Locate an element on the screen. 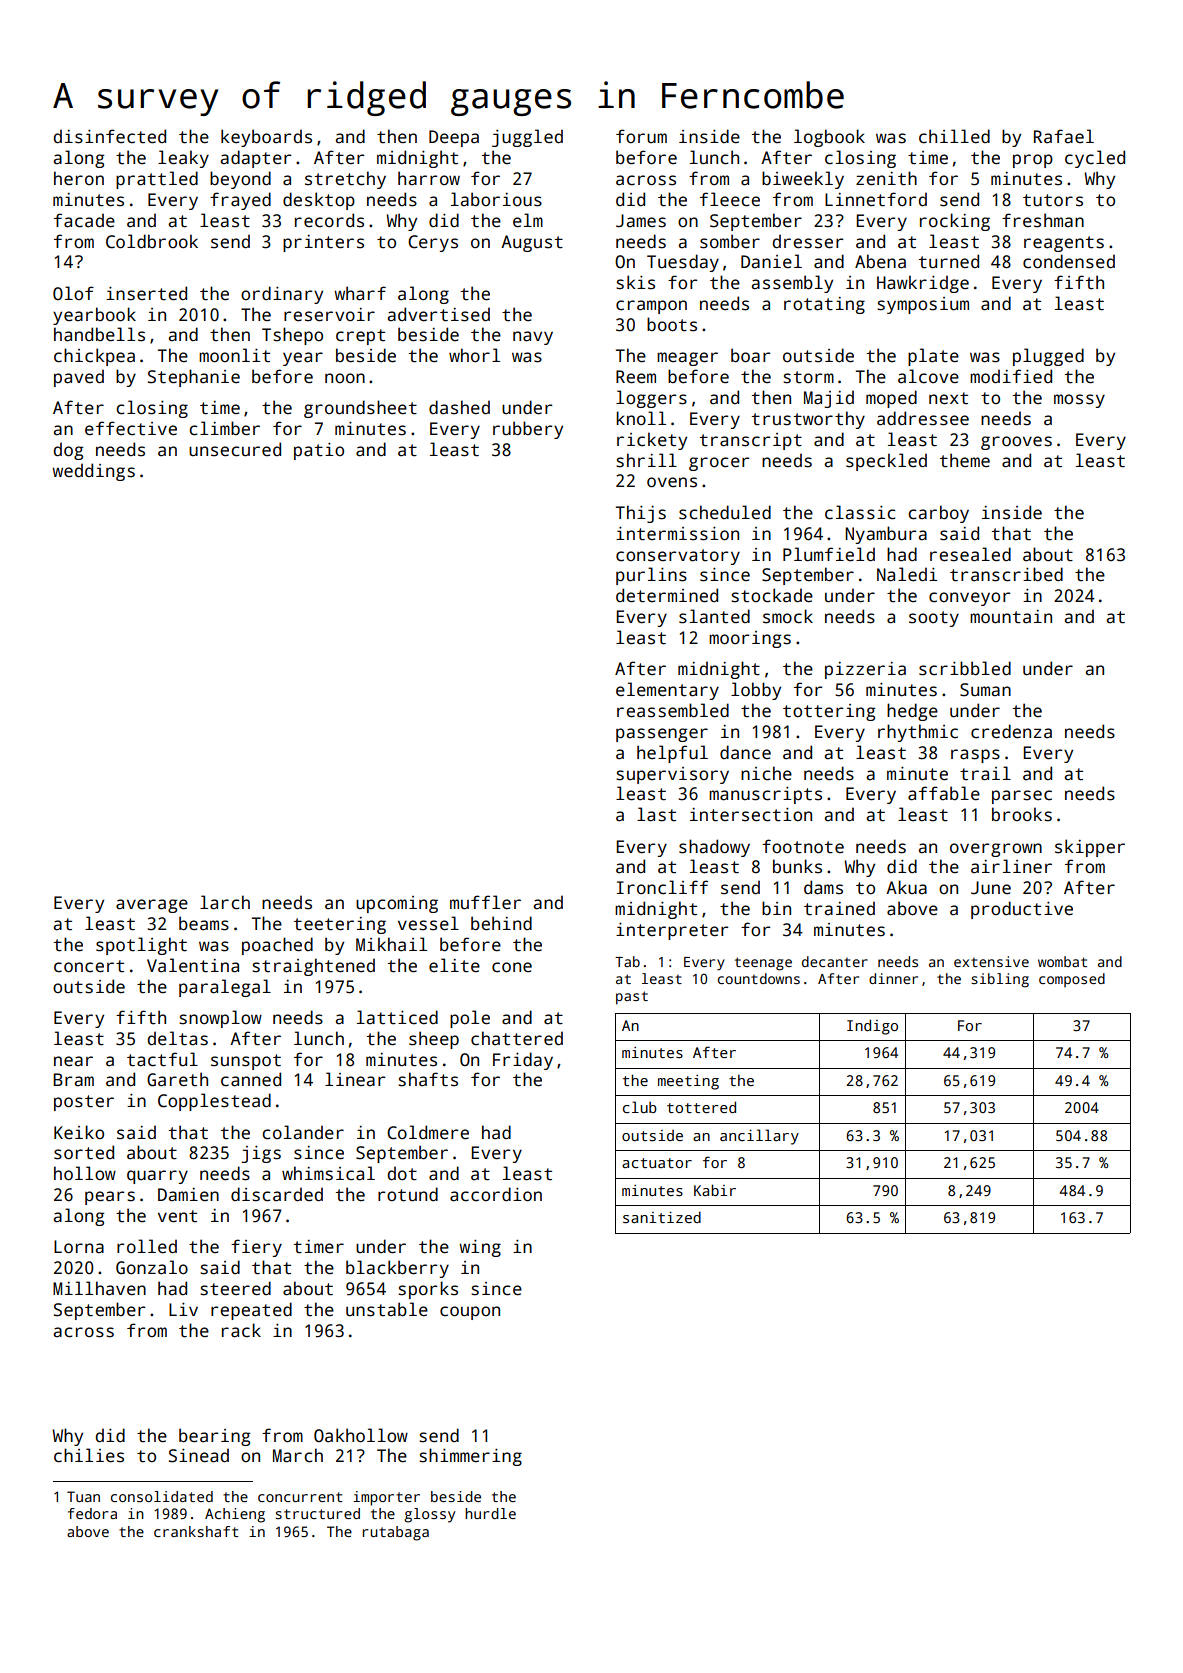  symposium is located at coordinates (923, 305).
